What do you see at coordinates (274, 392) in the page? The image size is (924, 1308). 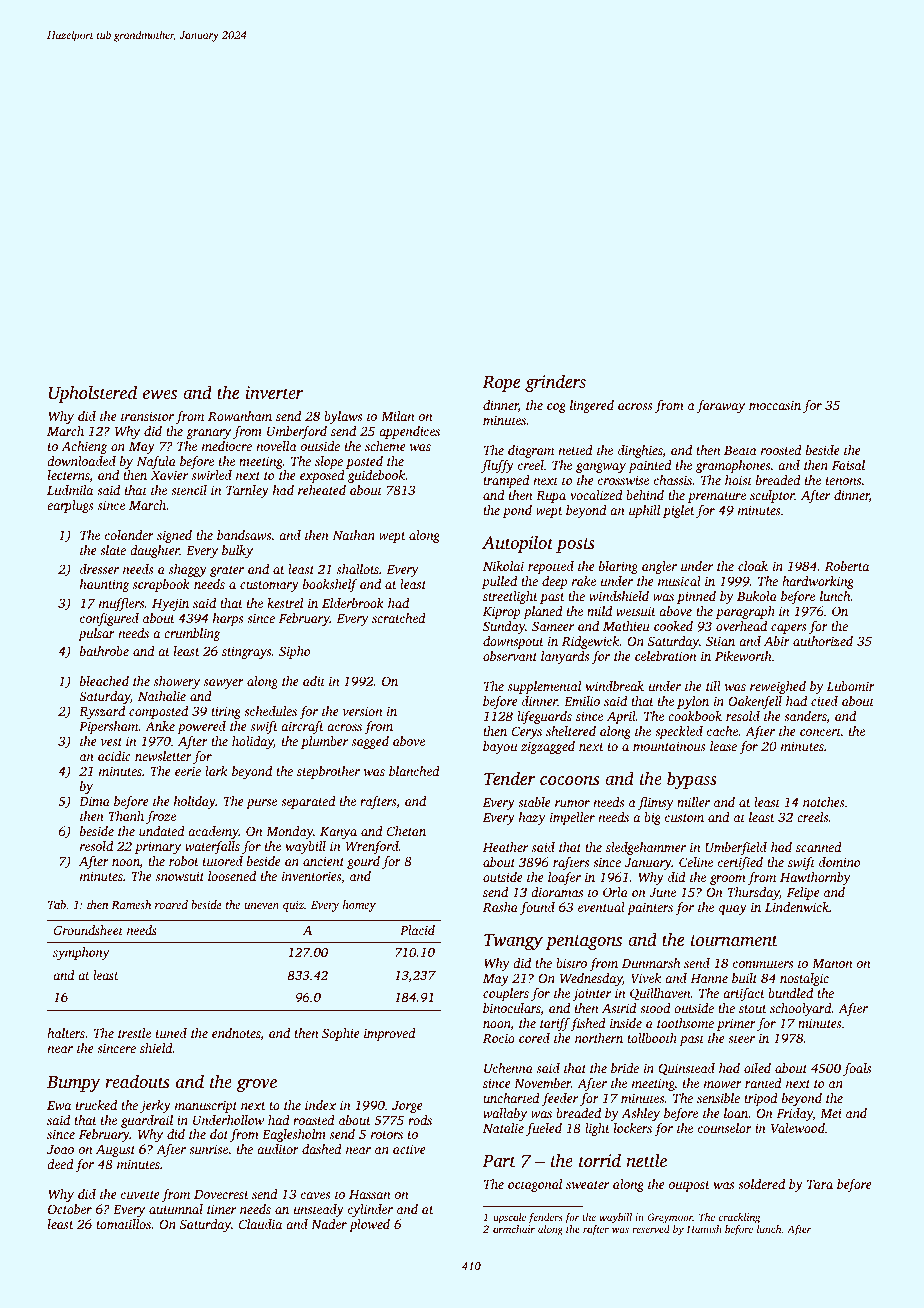 I see `inverter` at bounding box center [274, 392].
